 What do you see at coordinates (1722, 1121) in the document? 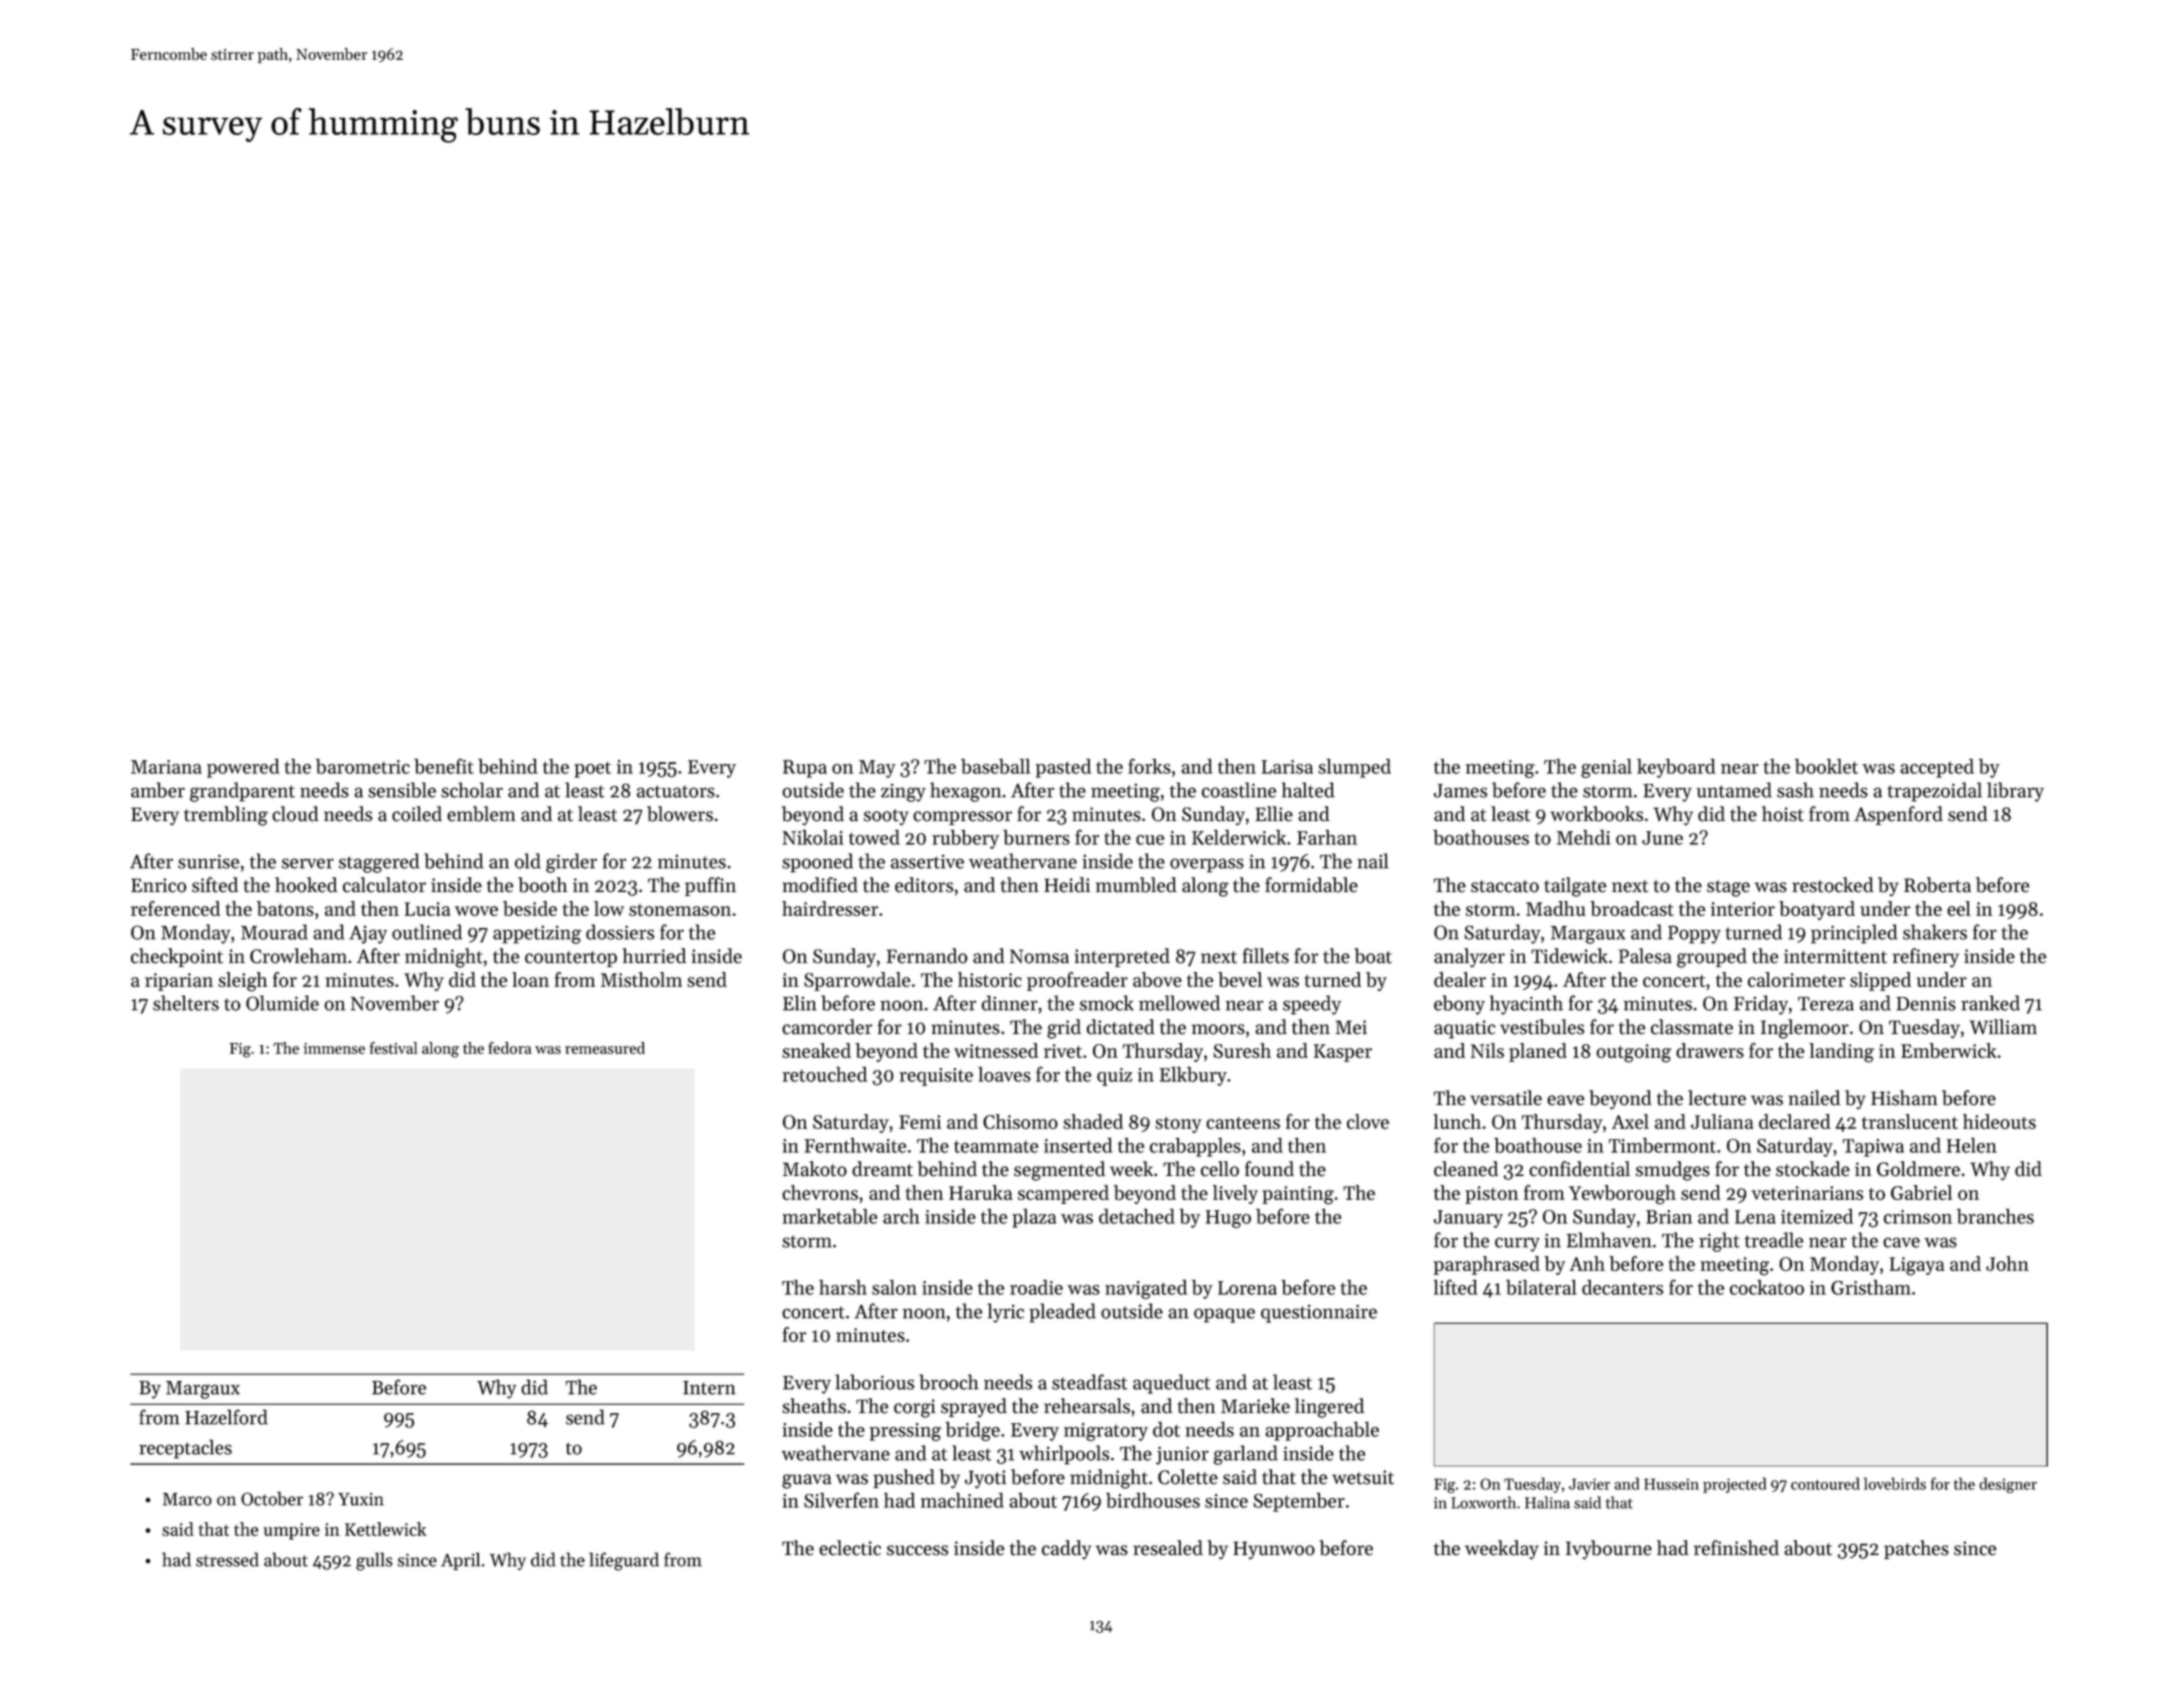
I see `Juliana` at bounding box center [1722, 1121].
